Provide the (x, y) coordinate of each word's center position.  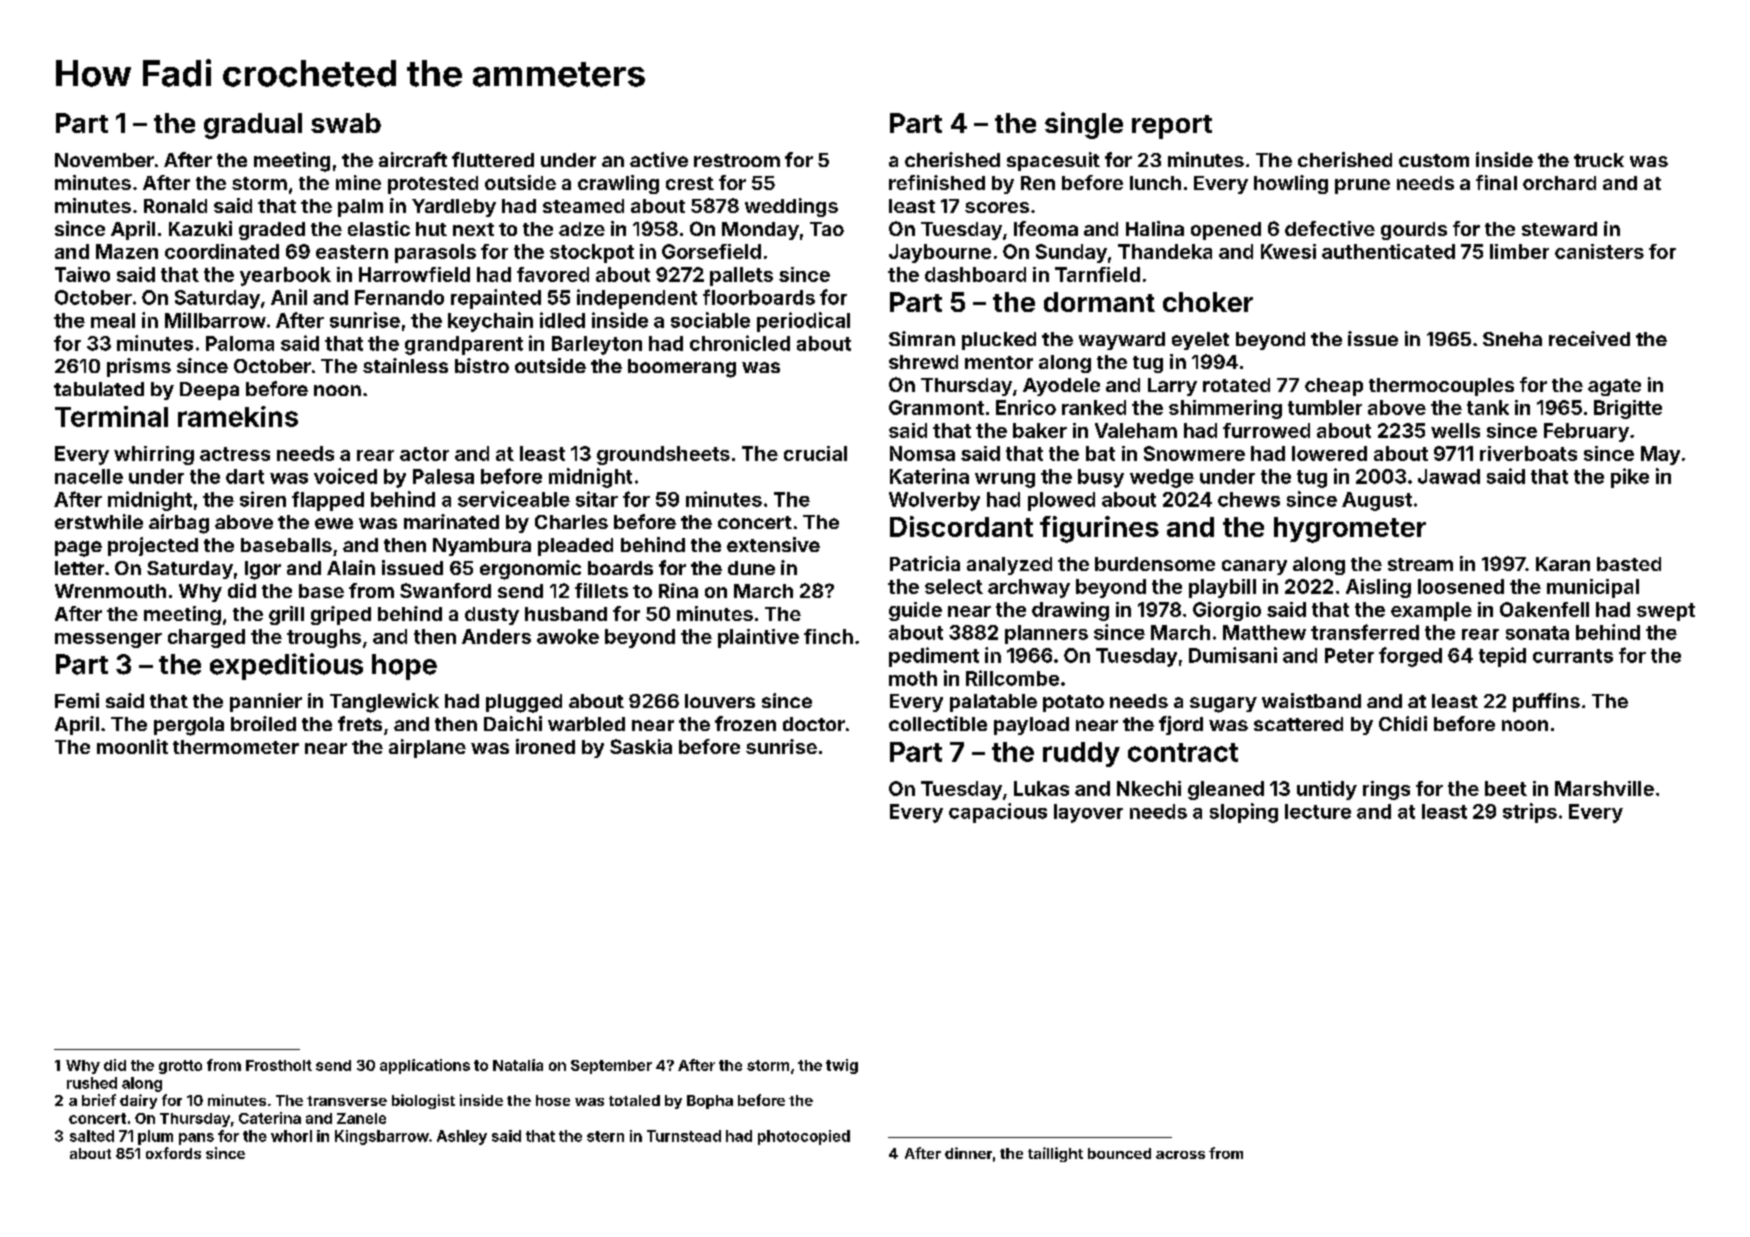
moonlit (132, 746)
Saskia (641, 746)
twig (842, 1066)
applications (425, 1066)
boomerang (682, 368)
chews (1249, 499)
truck (1599, 160)
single (1084, 125)
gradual (253, 126)
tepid (1502, 657)
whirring (154, 455)
